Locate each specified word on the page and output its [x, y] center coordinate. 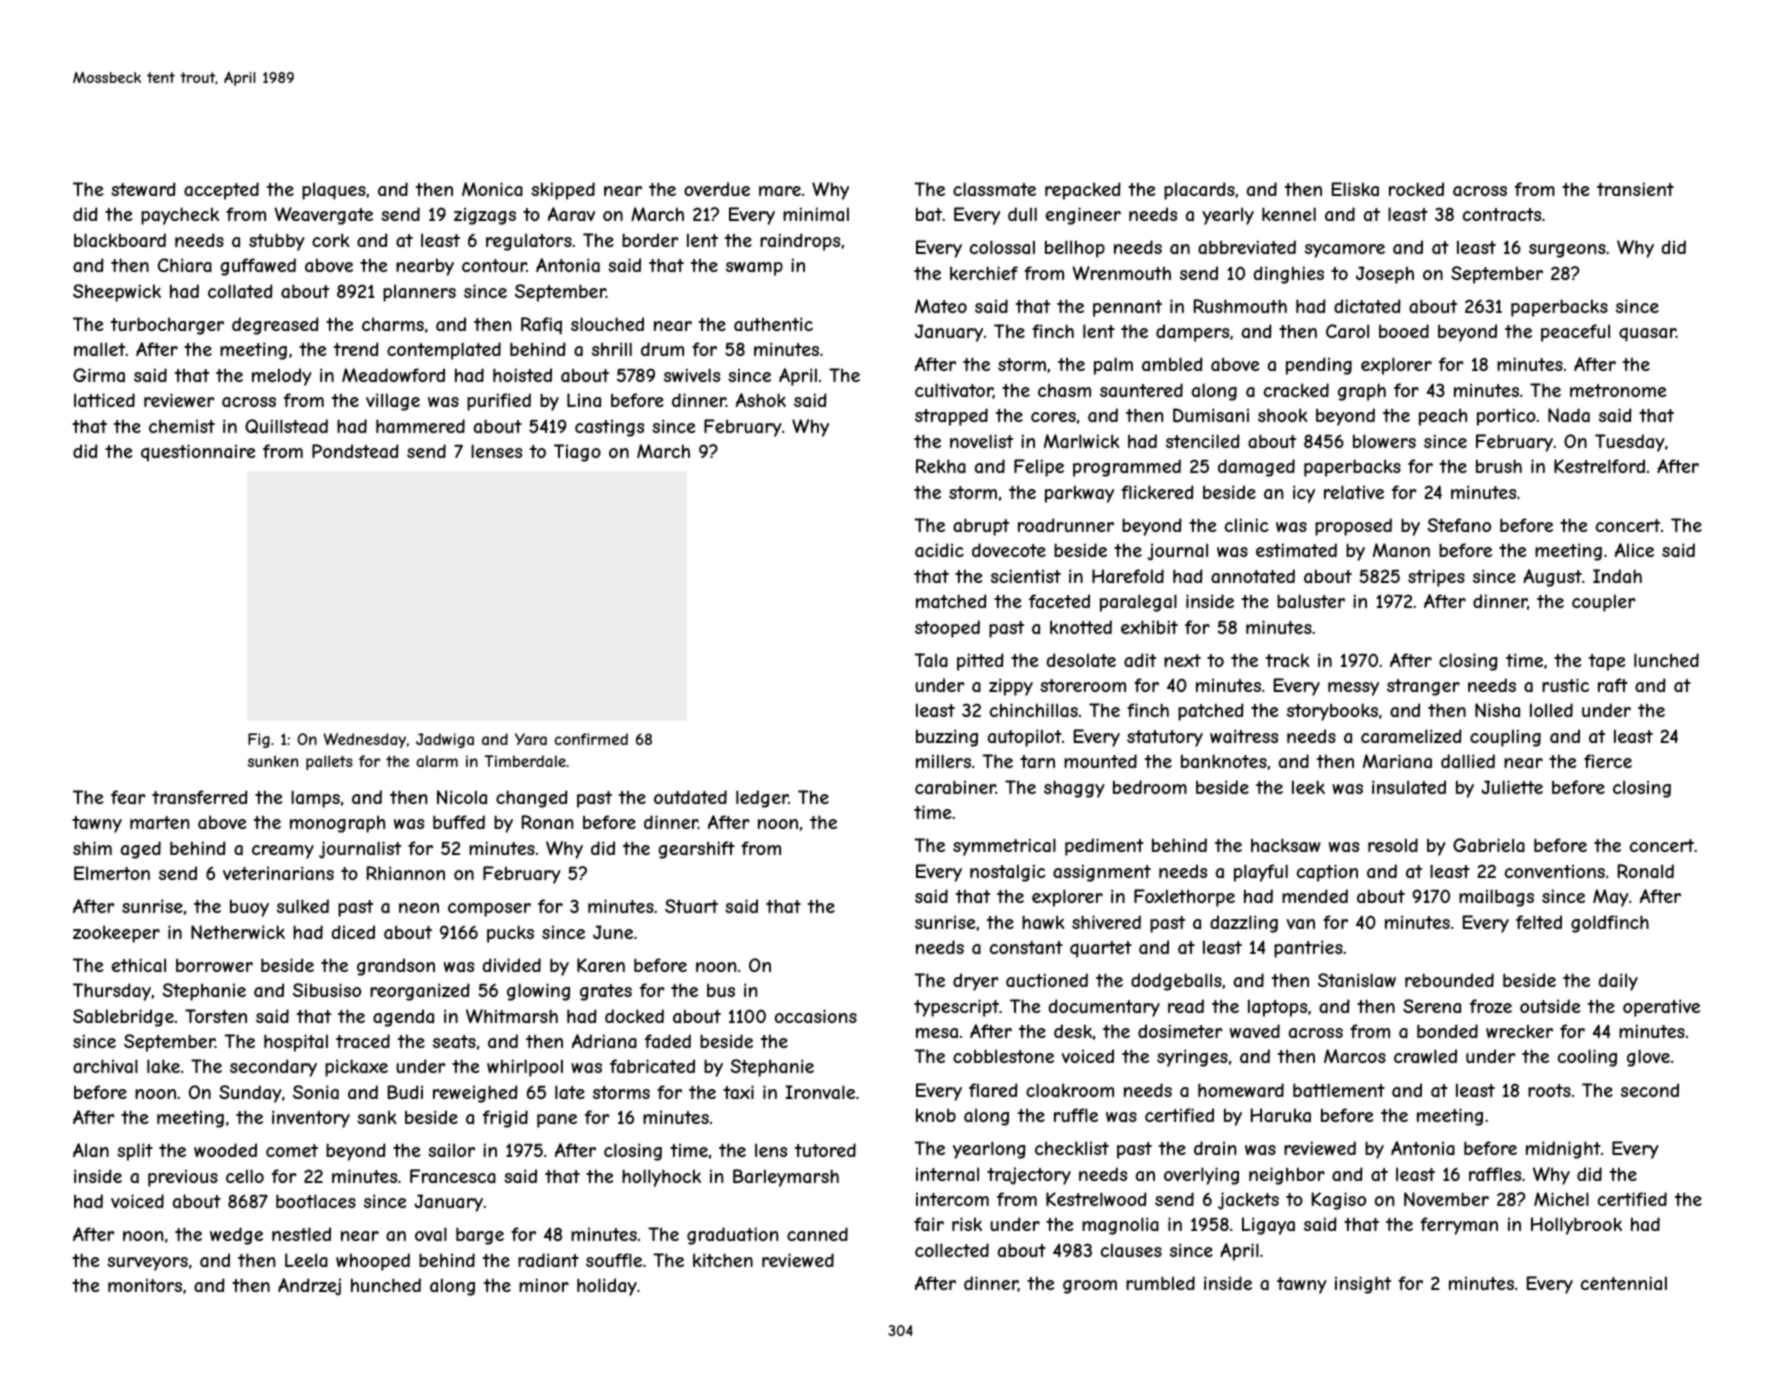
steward [143, 189]
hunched [386, 1285]
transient [1635, 189]
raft [1613, 685]
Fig [259, 740]
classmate [994, 189]
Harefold [1128, 576]
